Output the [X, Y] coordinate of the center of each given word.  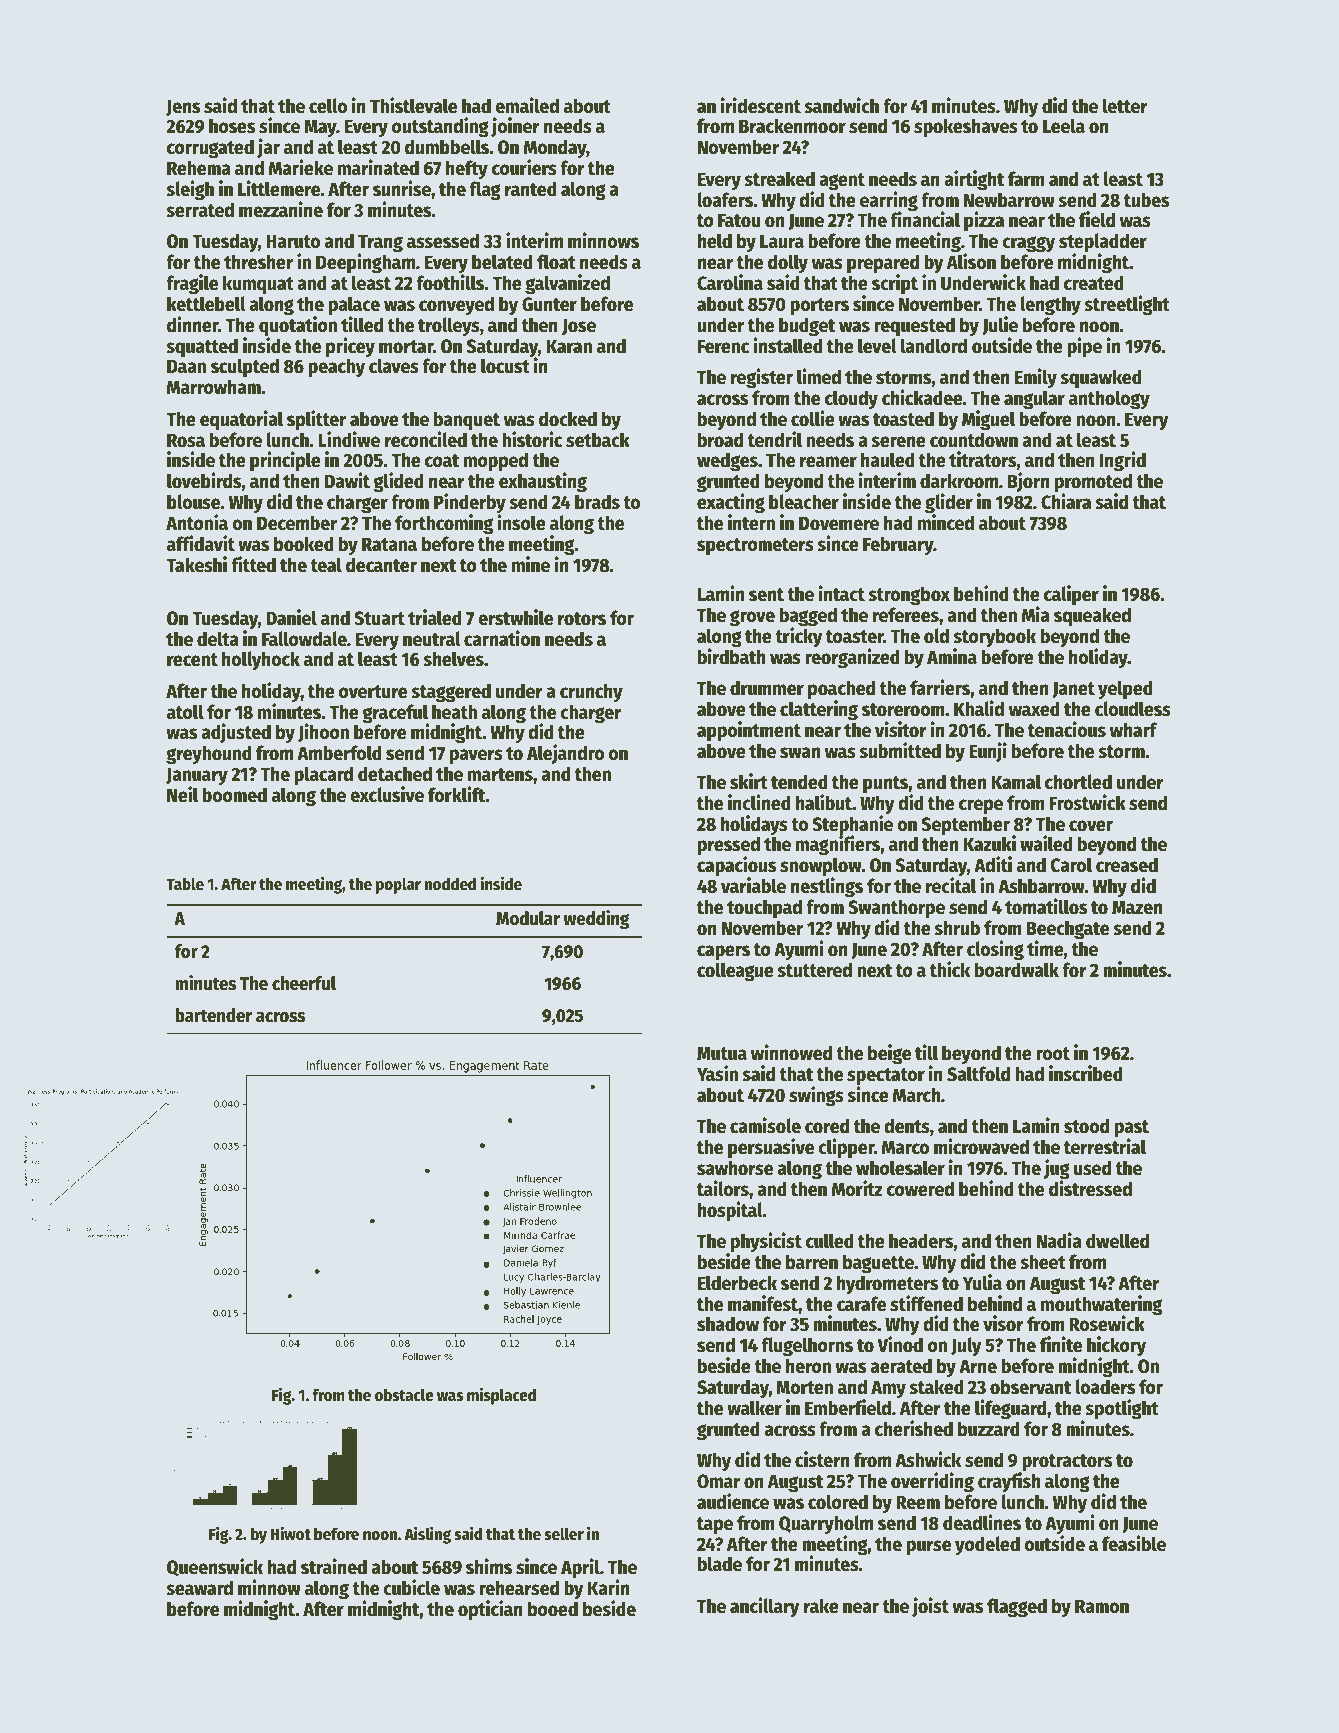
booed [553, 1609]
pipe [1084, 347]
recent [192, 660]
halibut [824, 802]
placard [323, 775]
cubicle [411, 1587]
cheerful [304, 983]
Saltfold [978, 1074]
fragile [192, 284]
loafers [725, 200]
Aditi [993, 864]
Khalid [979, 708]
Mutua [722, 1053]
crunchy [591, 692]
